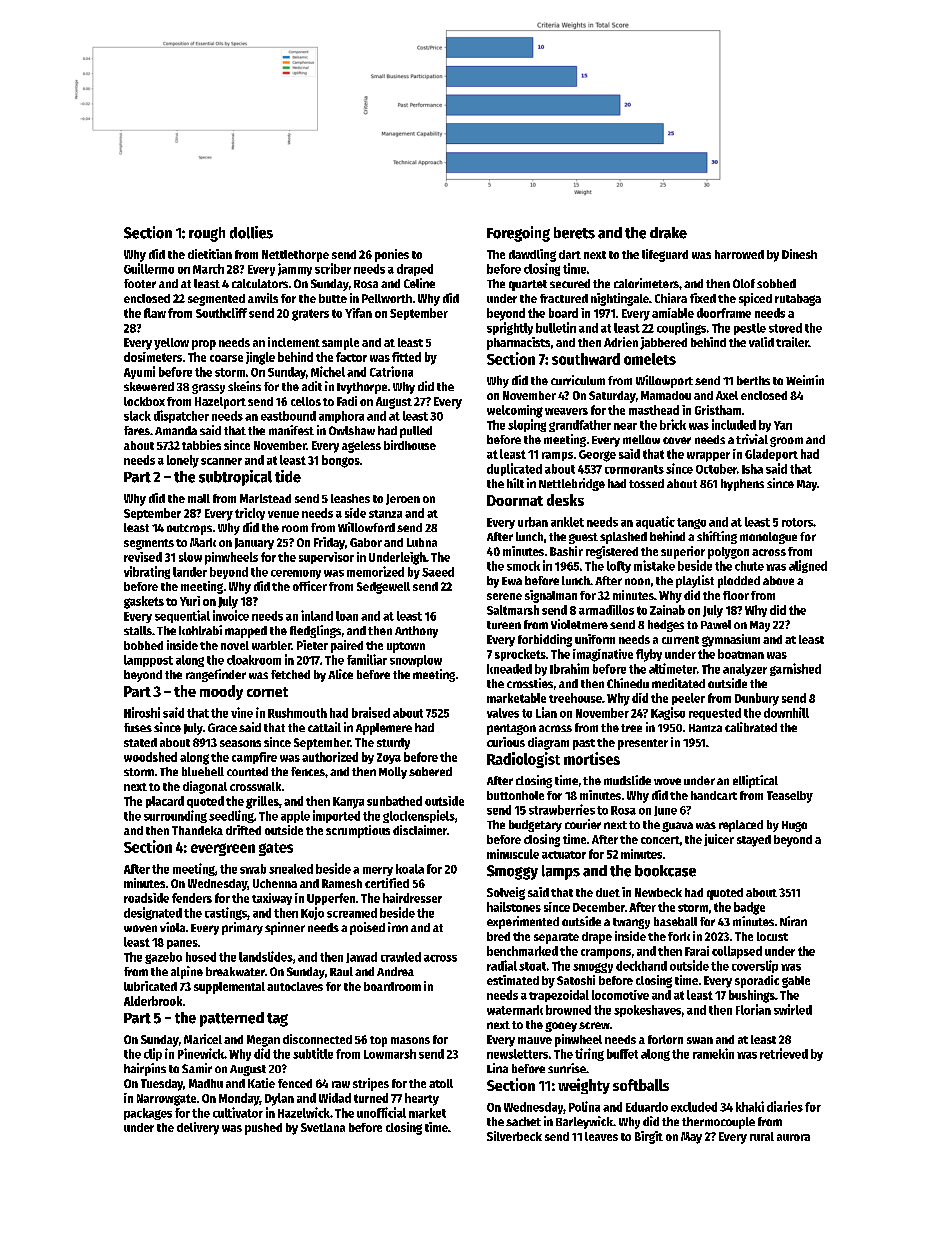 The height and width of the image is (1233, 952). I want to click on lamps, so click(561, 872).
